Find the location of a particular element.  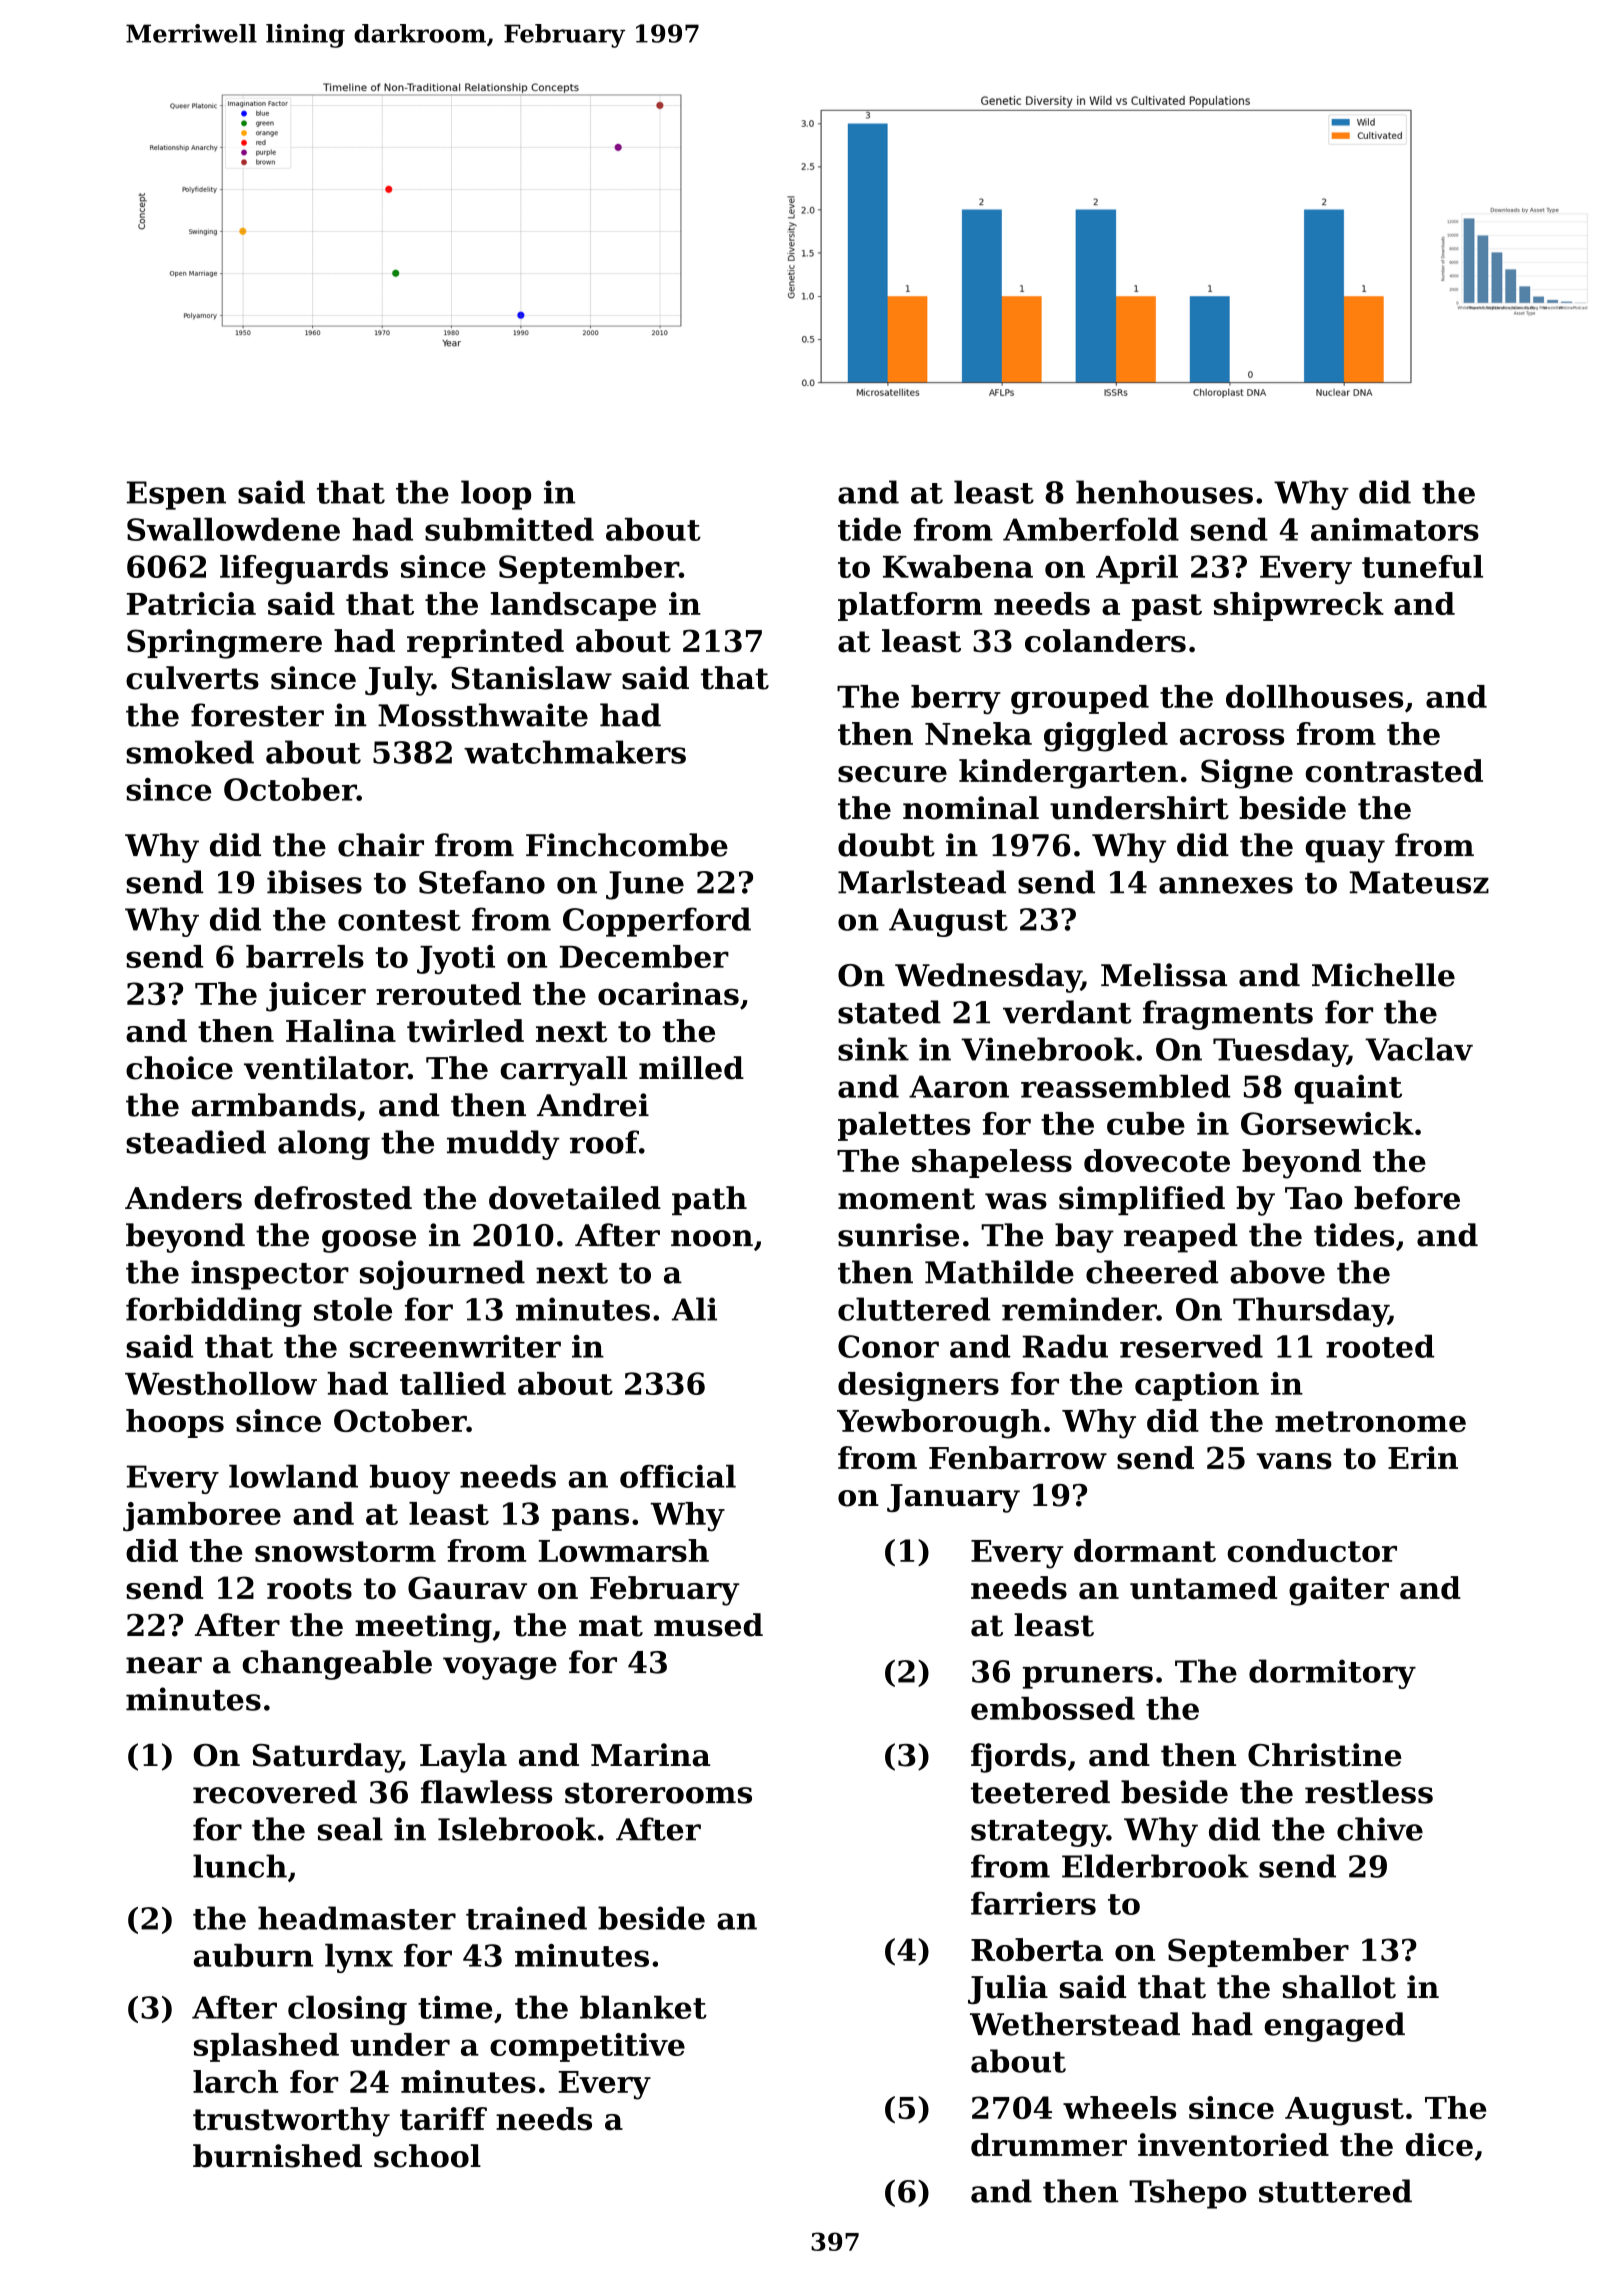

Stefano is located at coordinates (482, 882).
